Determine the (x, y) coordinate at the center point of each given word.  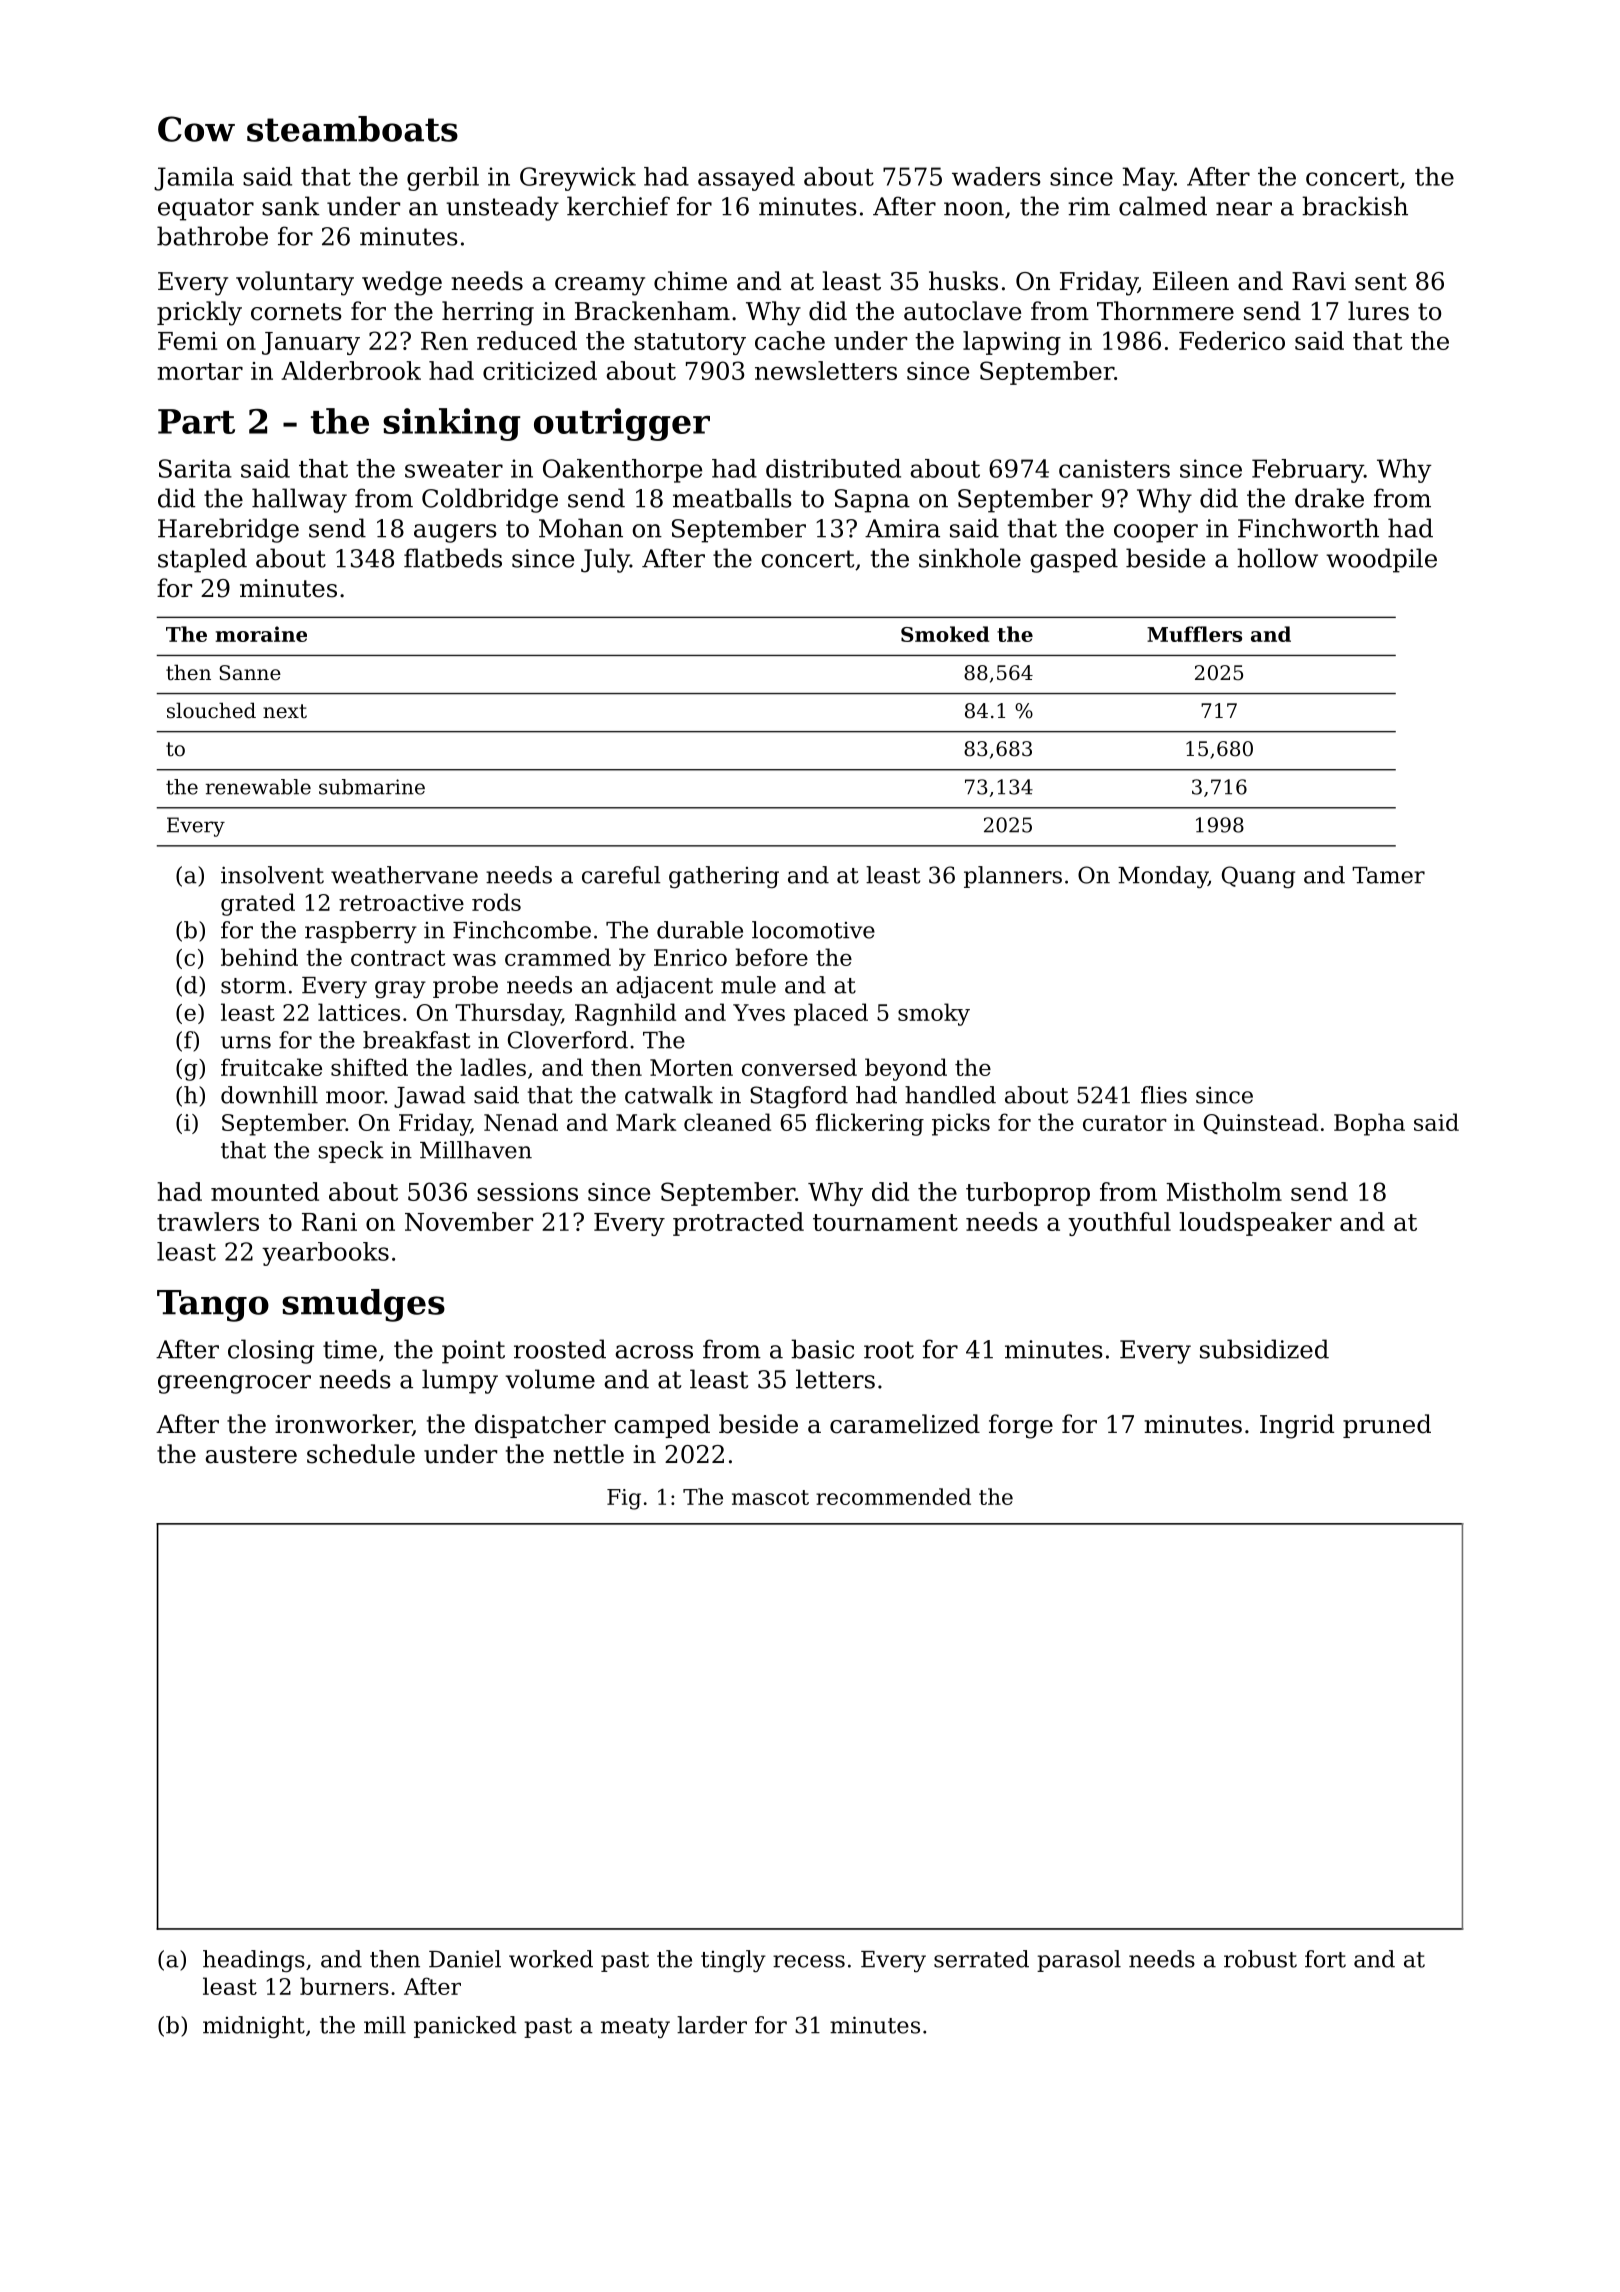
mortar (200, 371)
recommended (893, 1496)
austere (251, 1455)
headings (254, 1961)
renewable (258, 787)
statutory (690, 344)
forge (1021, 1426)
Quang (1258, 877)
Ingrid (1297, 1426)
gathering (724, 877)
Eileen (1191, 281)
